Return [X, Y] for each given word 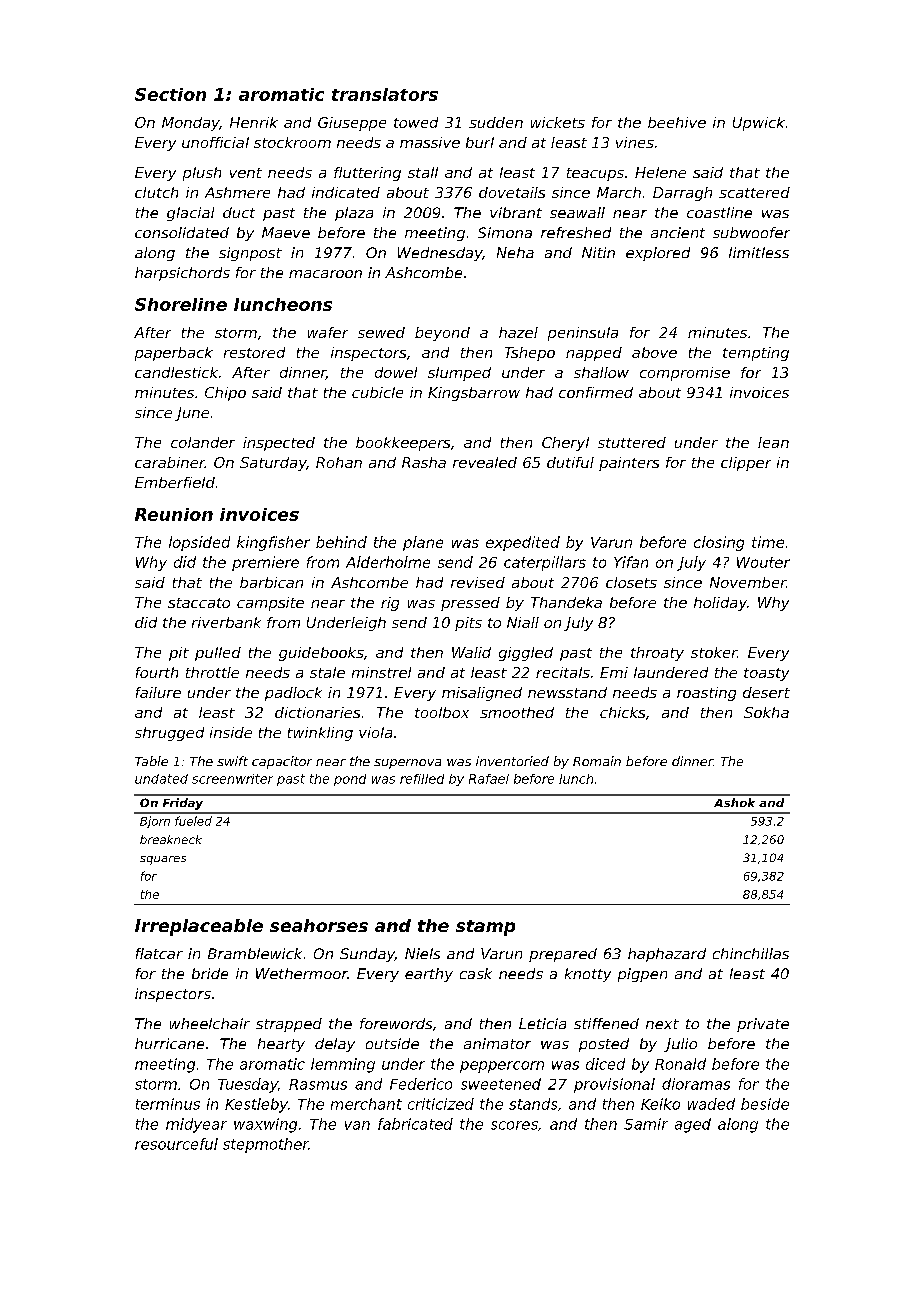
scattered [754, 192]
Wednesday [440, 254]
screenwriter [232, 779]
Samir [646, 1124]
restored [254, 352]
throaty [657, 654]
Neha [515, 252]
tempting [756, 354]
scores [514, 1125]
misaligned [482, 694]
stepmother [266, 1145]
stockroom [292, 142]
